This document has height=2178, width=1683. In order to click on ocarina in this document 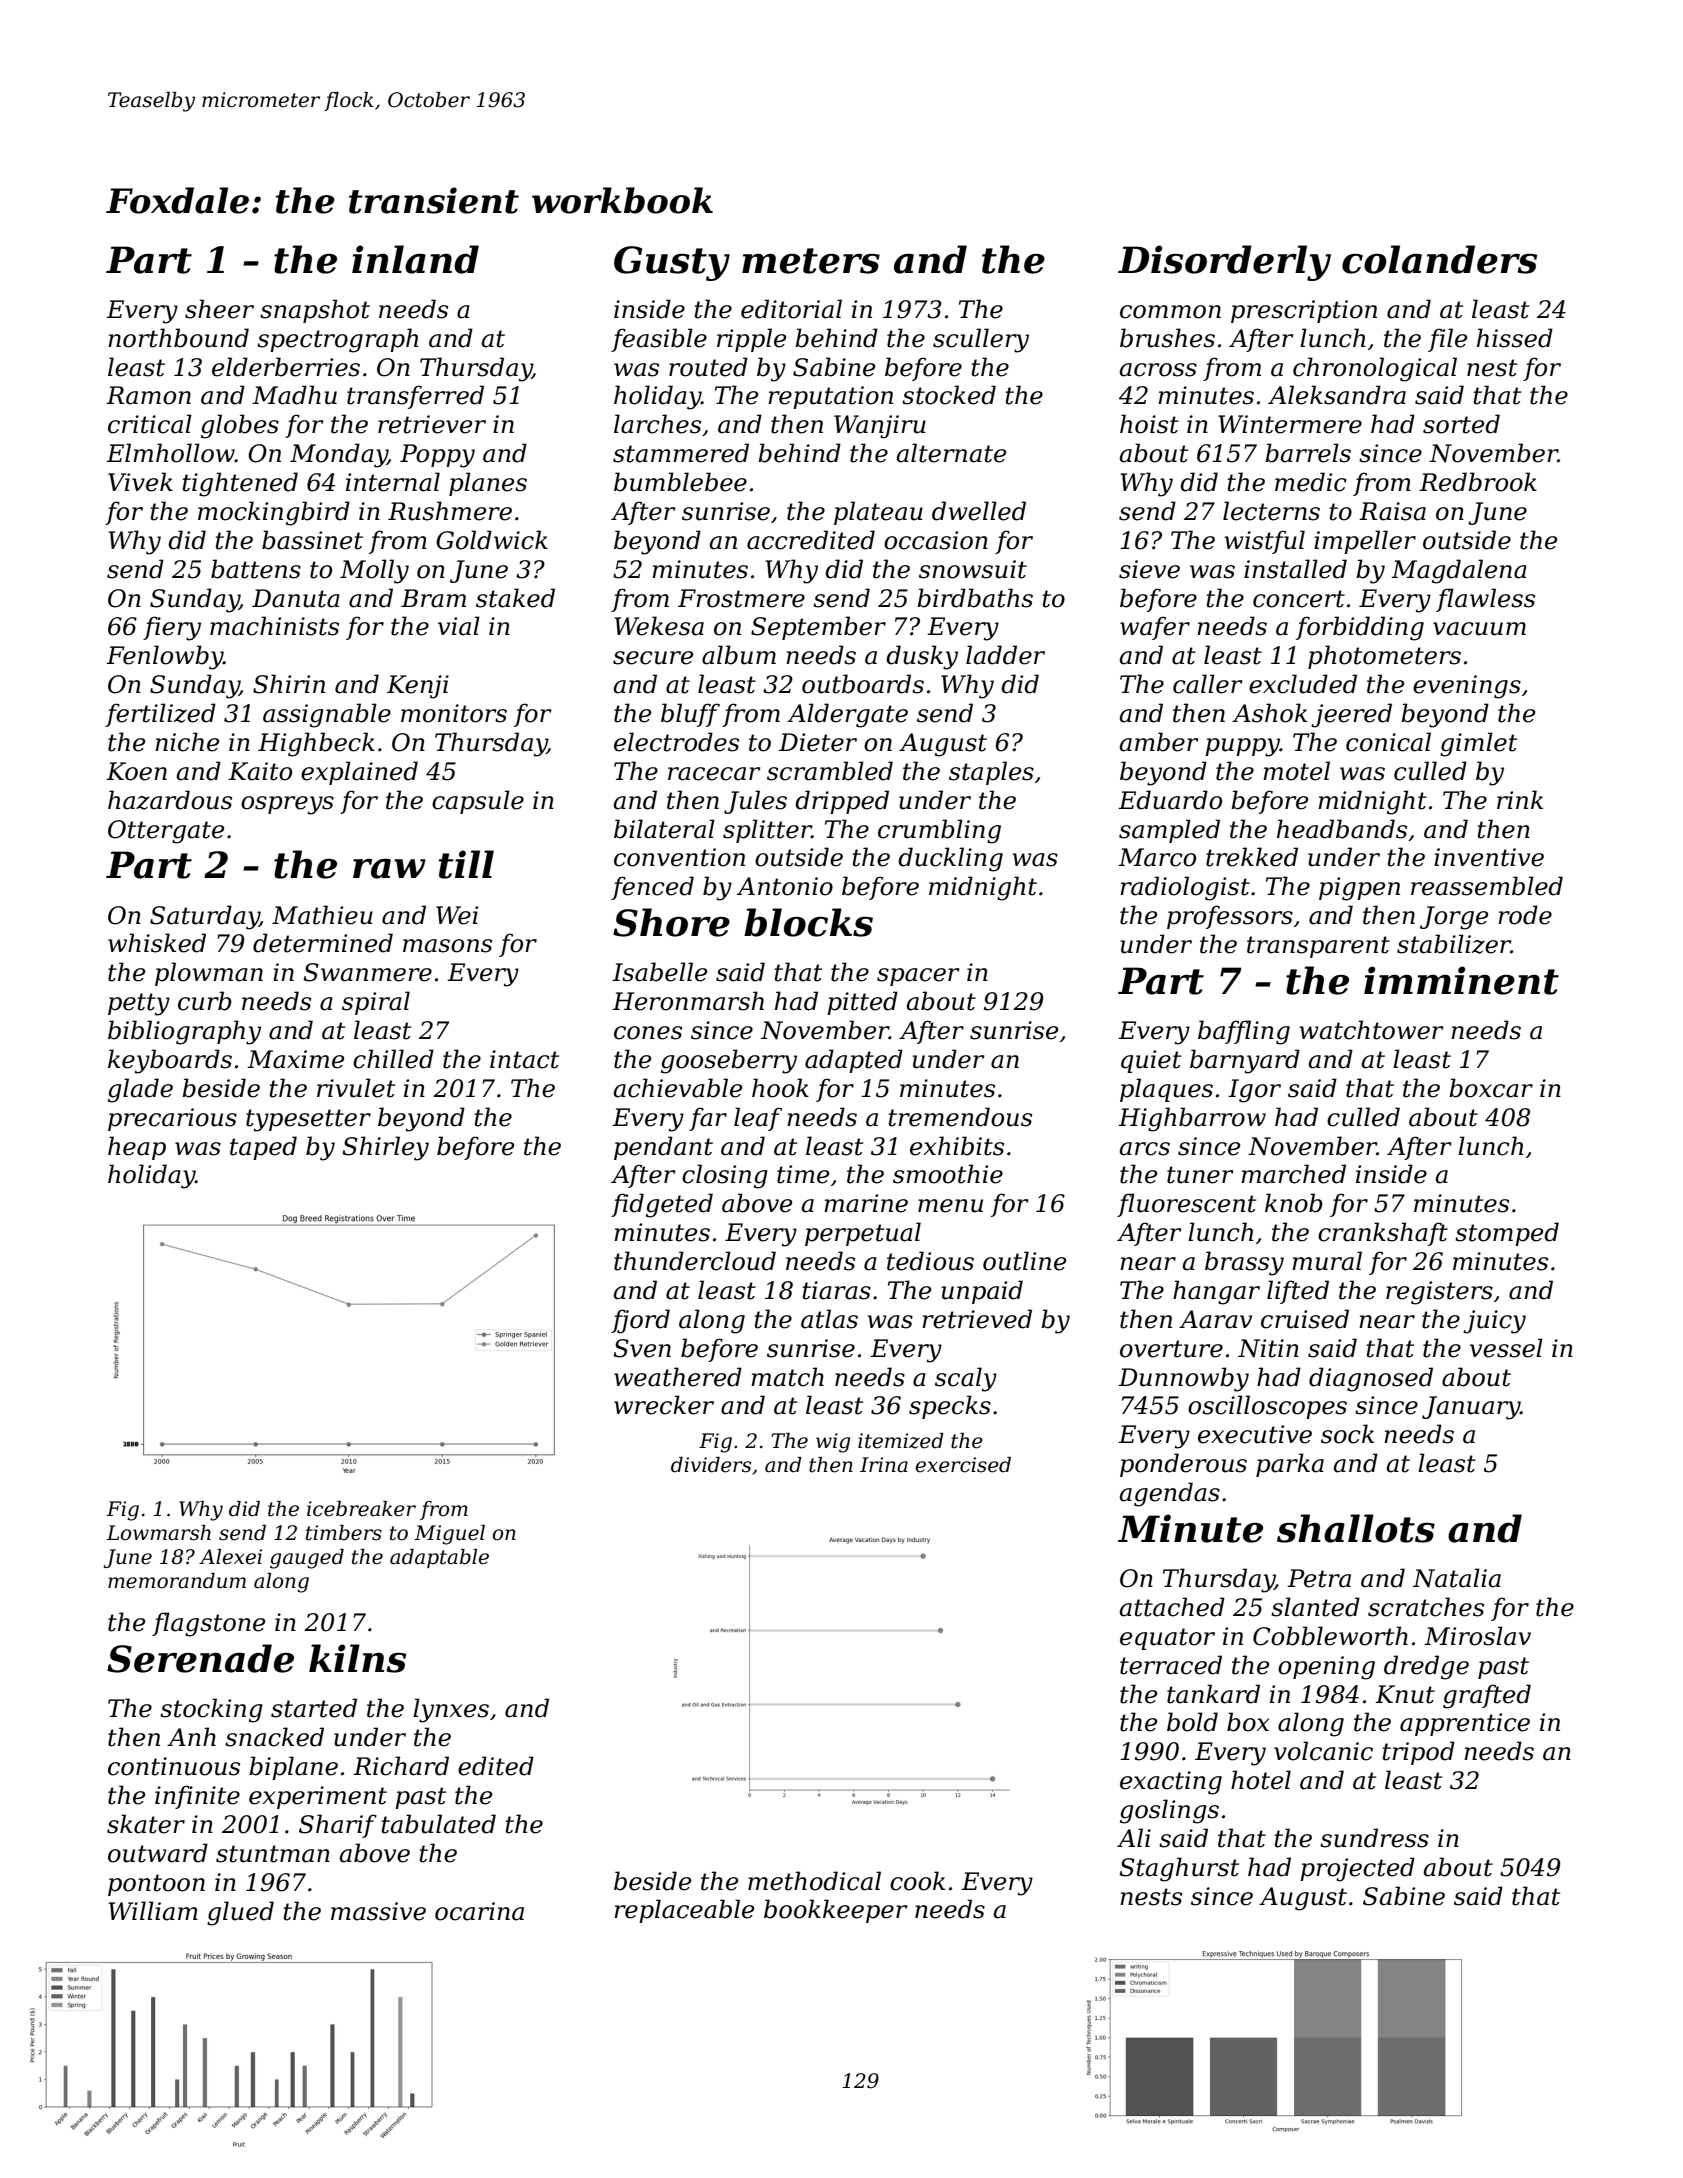, I will do `click(479, 1911)`.
